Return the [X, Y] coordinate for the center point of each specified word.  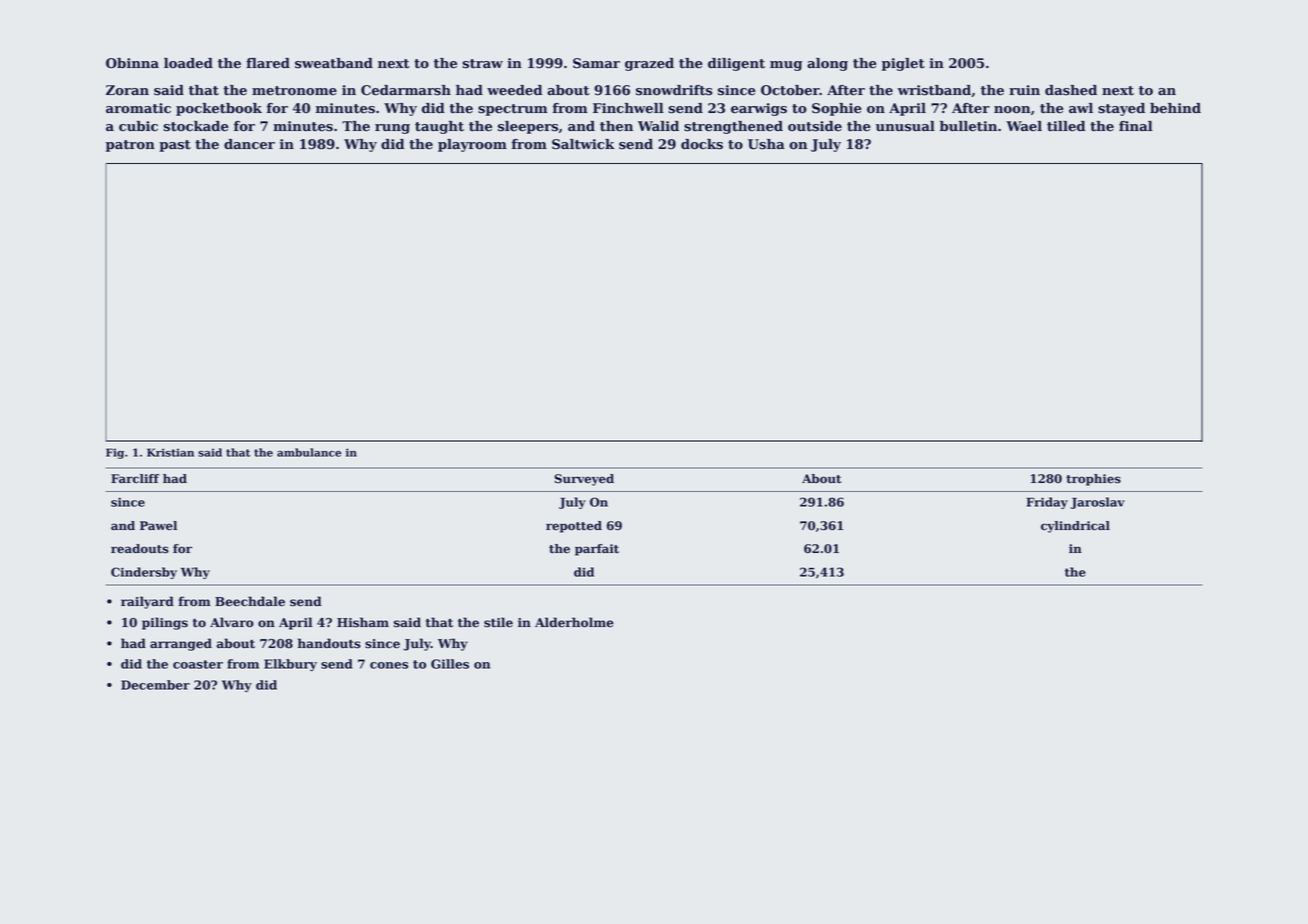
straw [482, 64]
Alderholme [574, 622]
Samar [596, 63]
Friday [1047, 503]
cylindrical [1075, 527]
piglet [903, 64]
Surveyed [584, 480]
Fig [115, 453]
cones [389, 665]
